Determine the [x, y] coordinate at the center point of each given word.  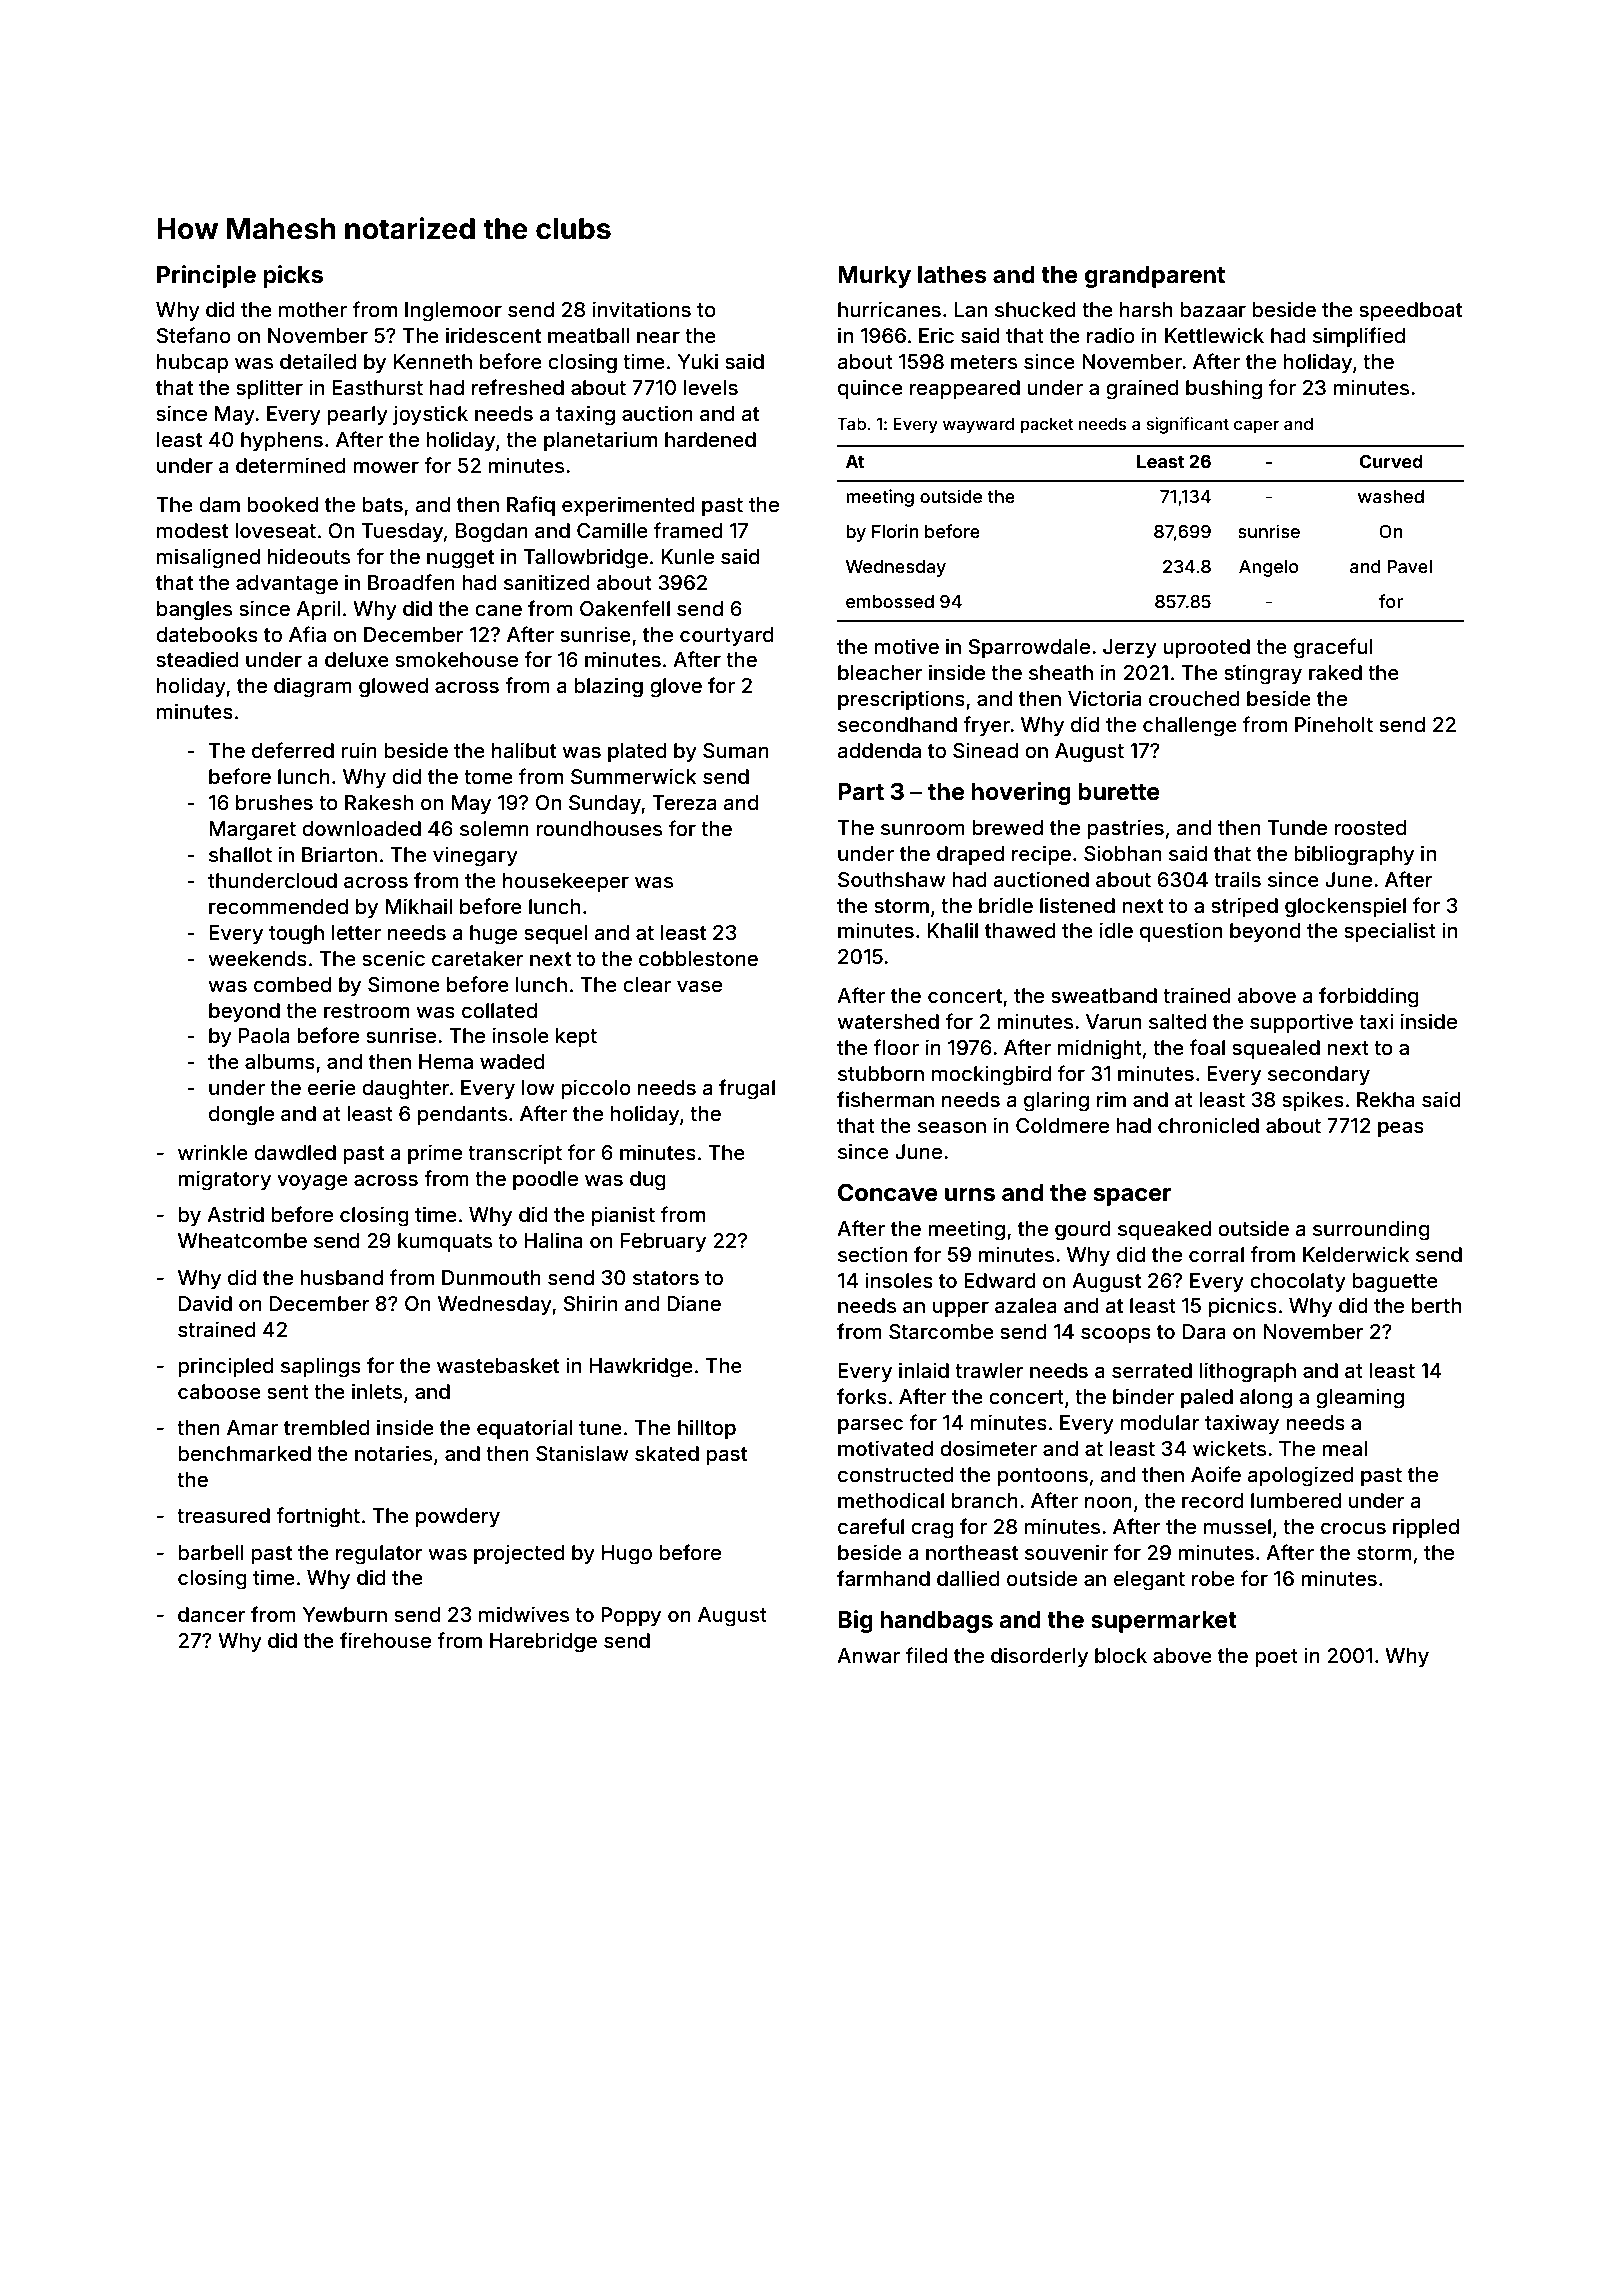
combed [292, 984]
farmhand [883, 1578]
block [1121, 1655]
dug [648, 1181]
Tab [851, 424]
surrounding [1371, 1230]
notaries [393, 1453]
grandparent [1155, 277]
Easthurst [377, 387]
